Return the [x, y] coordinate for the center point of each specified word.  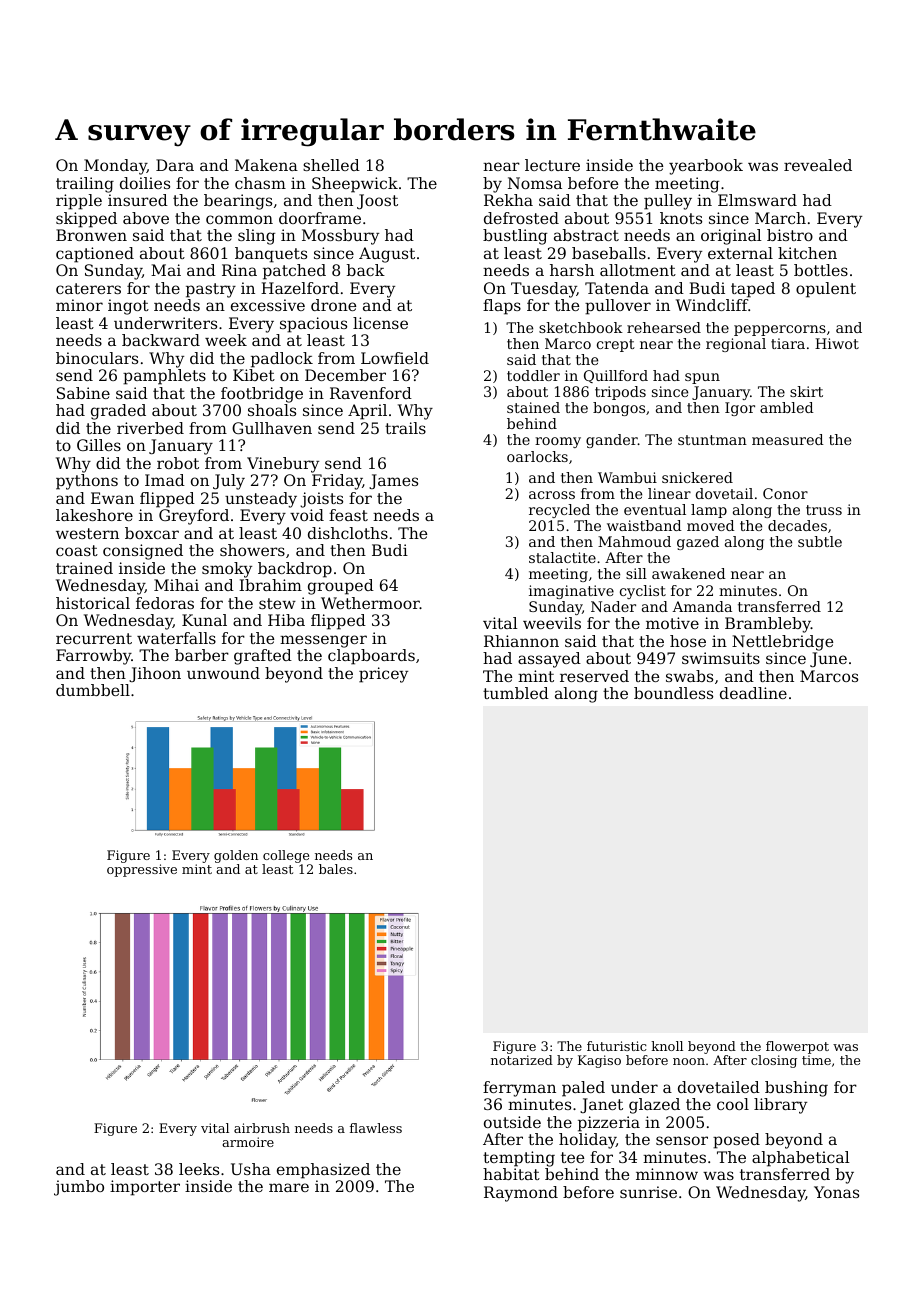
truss [824, 510]
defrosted [521, 218]
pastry [211, 290]
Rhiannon [521, 641]
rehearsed [664, 327]
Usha [251, 1169]
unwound [223, 673]
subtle [820, 541]
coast [77, 550]
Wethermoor [370, 603]
